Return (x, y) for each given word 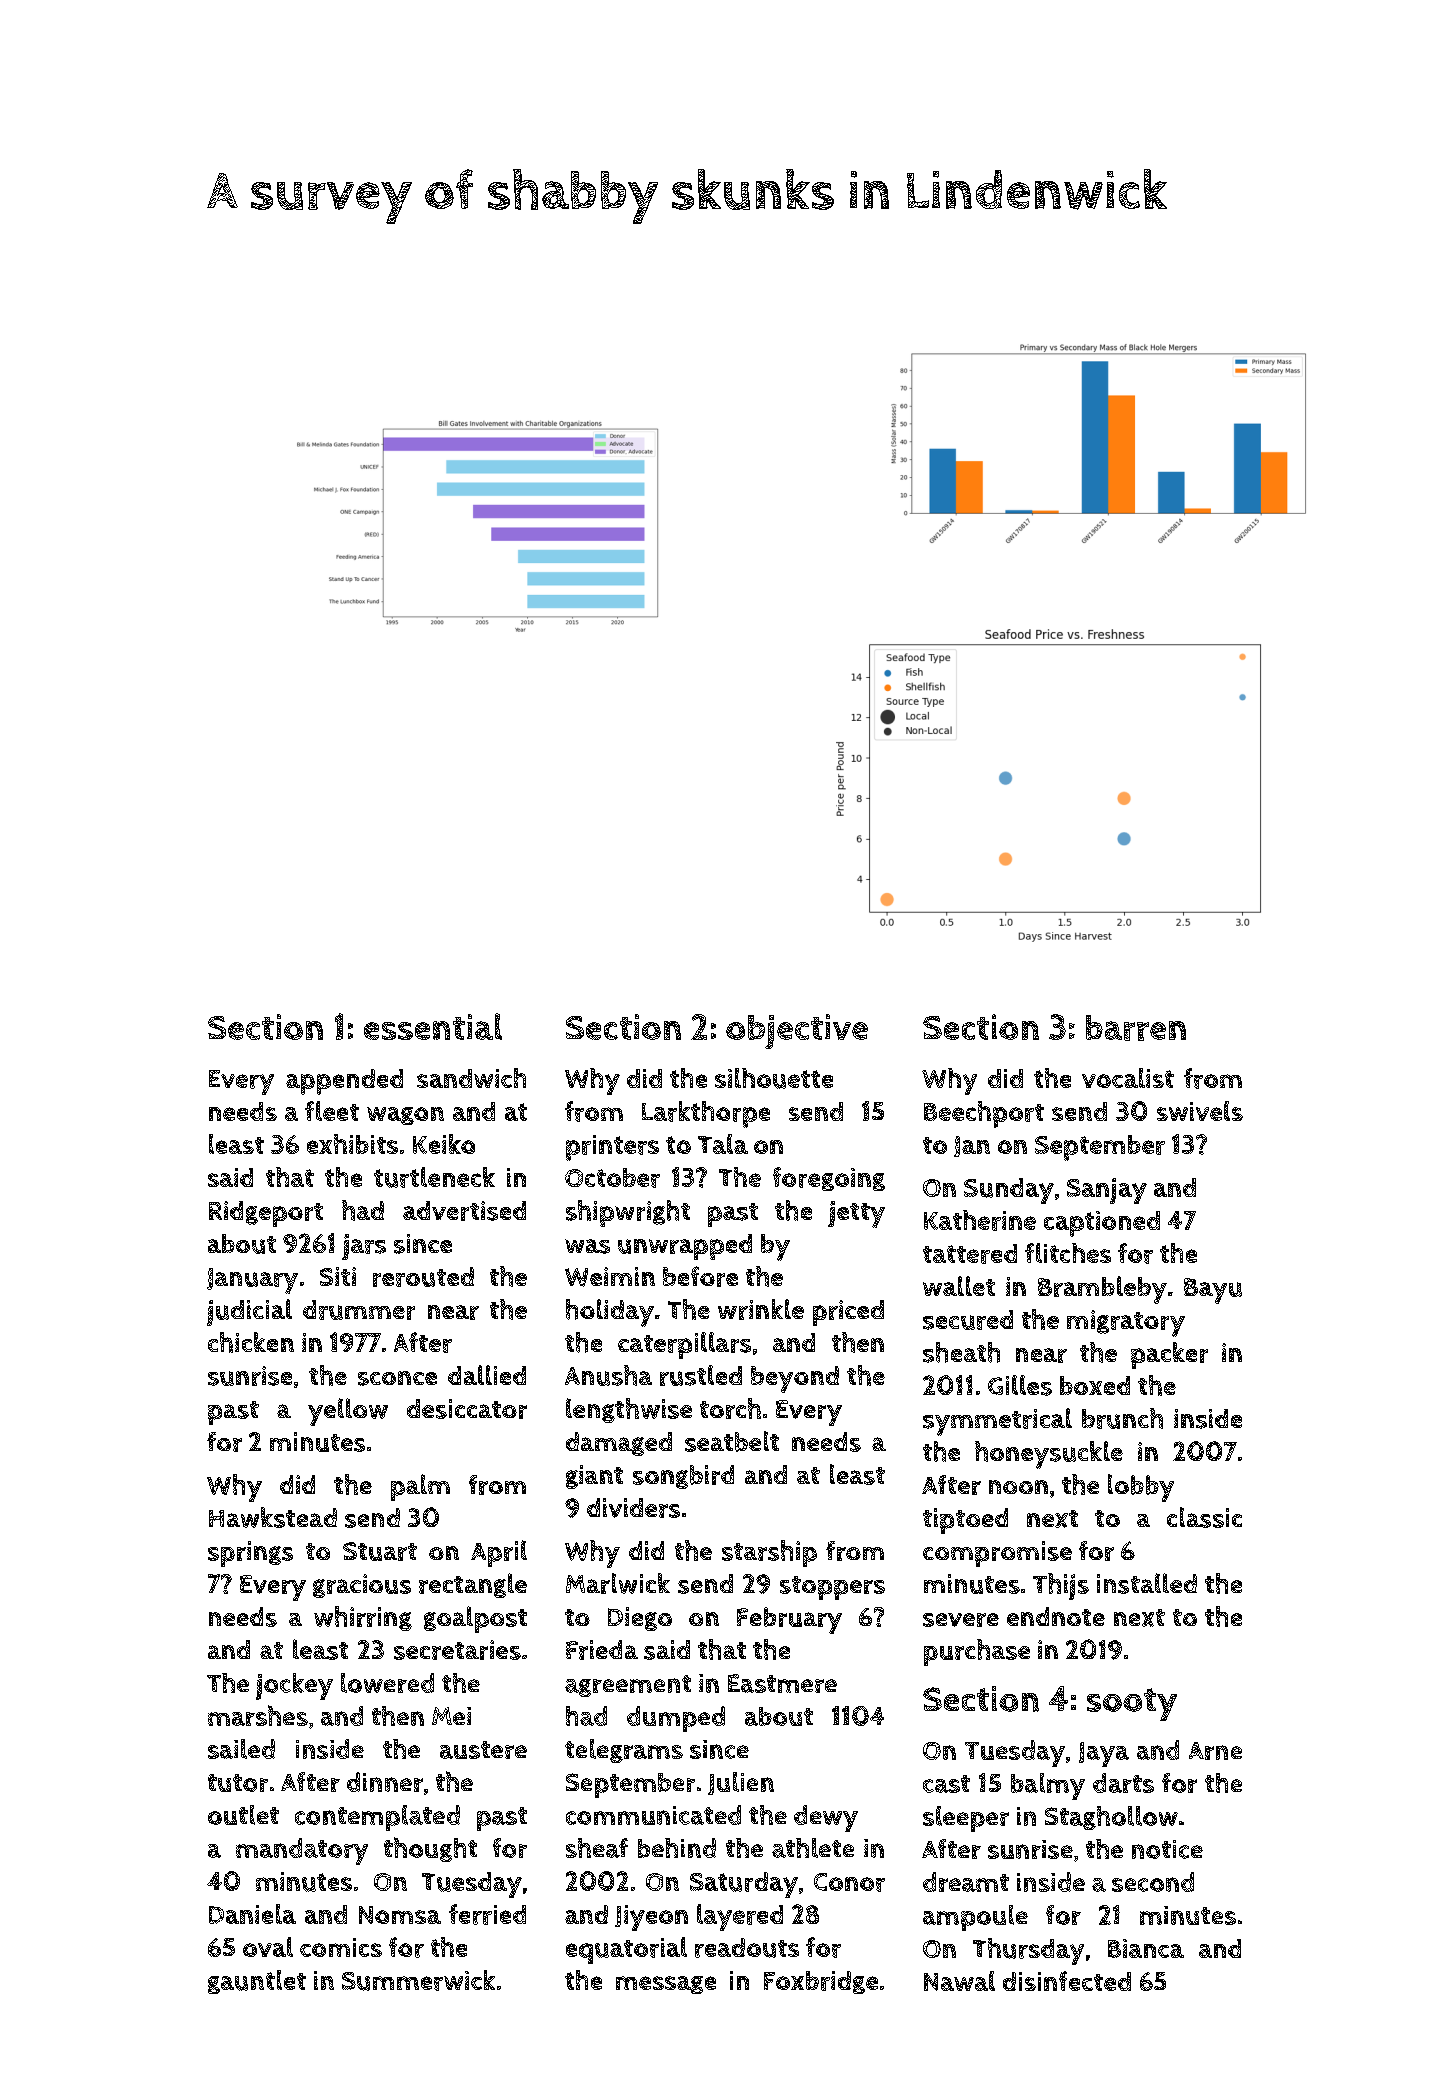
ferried (487, 1914)
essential (433, 1026)
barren (1136, 1028)
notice (1167, 1849)
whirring (363, 1618)
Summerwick (418, 1980)
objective (797, 1031)
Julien (741, 1783)
